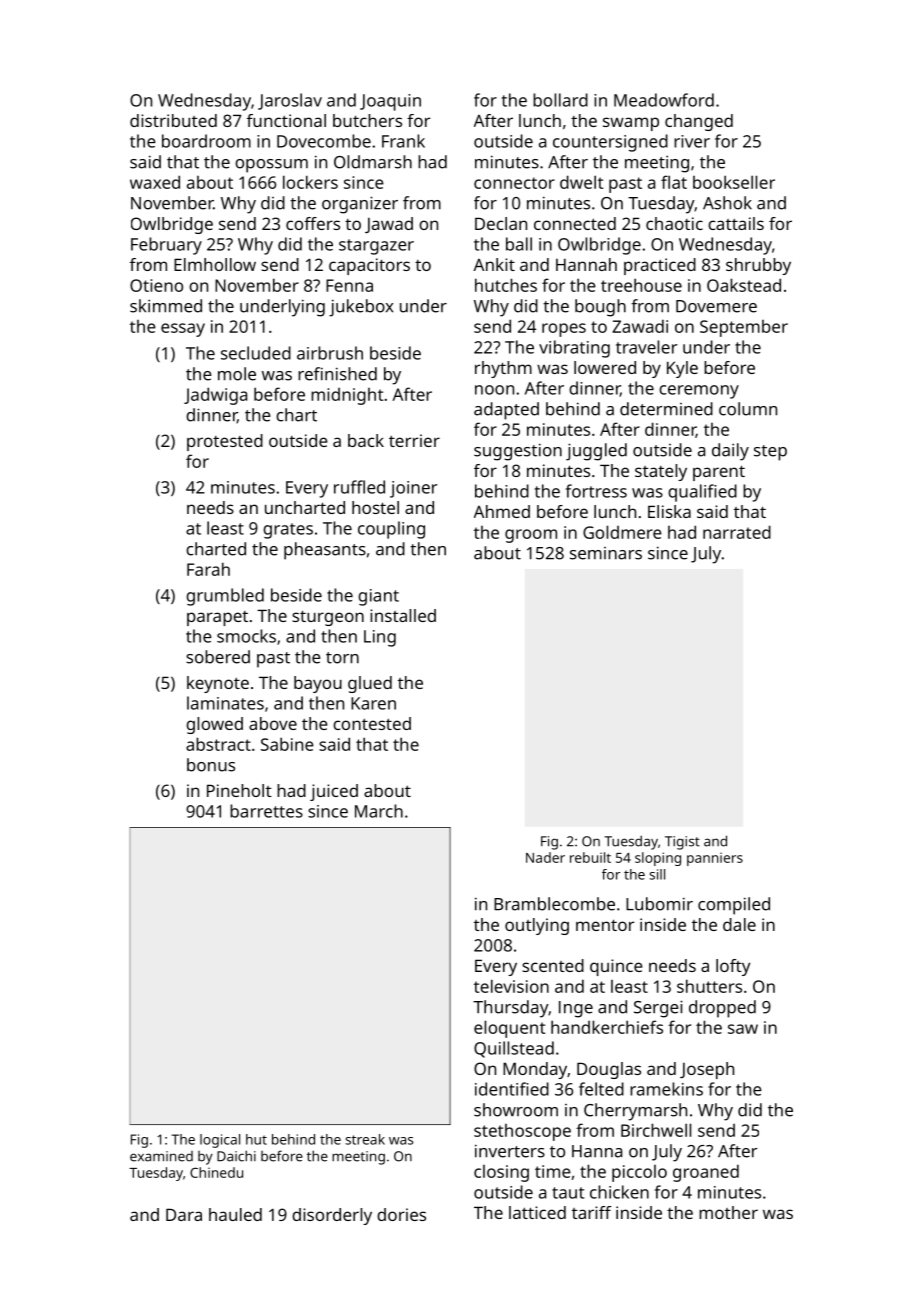 The height and width of the image is (1314, 924). Describe the element at coordinates (288, 531) in the image. I see `grates` at that location.
